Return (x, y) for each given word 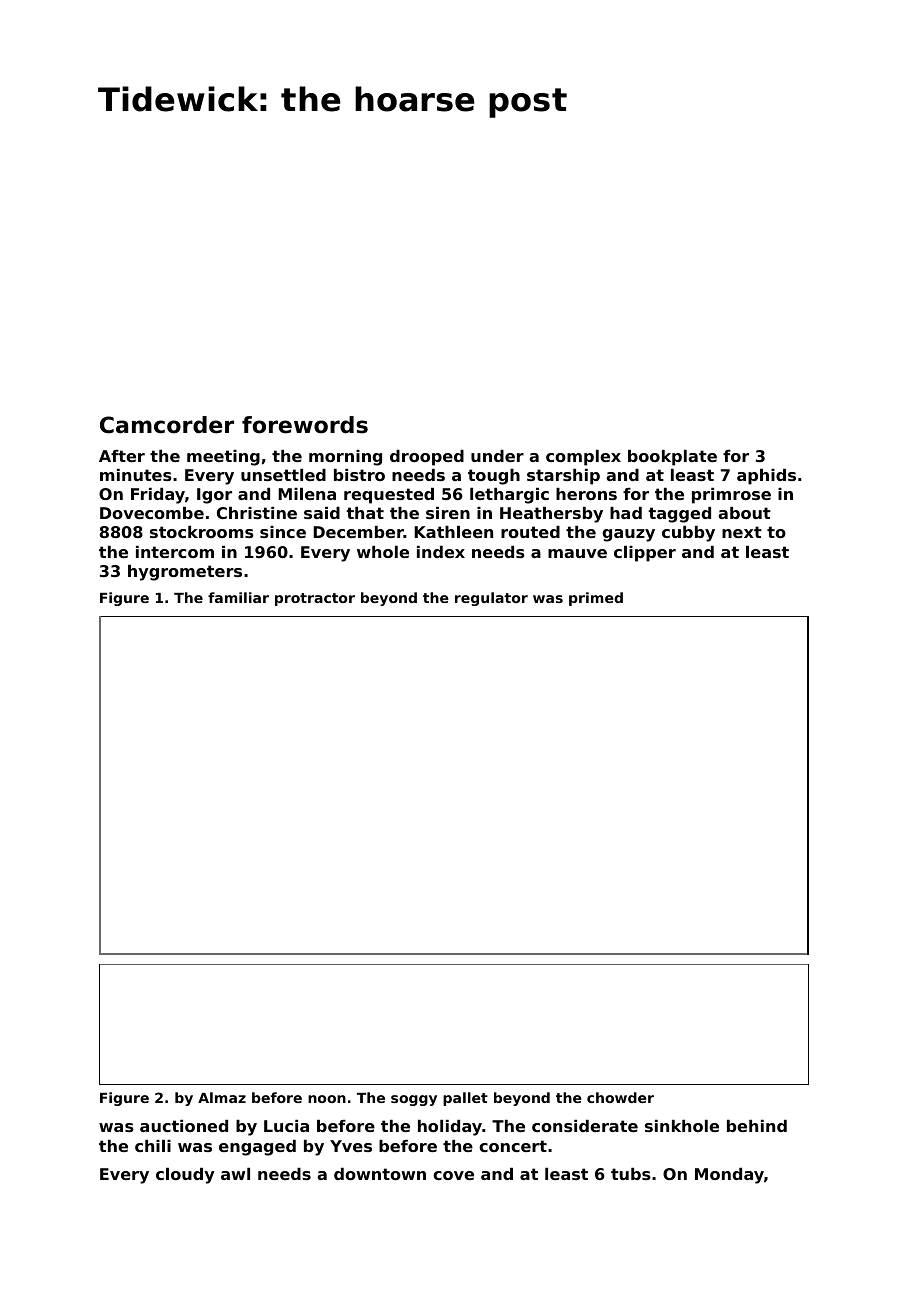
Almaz (222, 1097)
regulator (491, 599)
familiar (238, 597)
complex (583, 458)
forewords (305, 425)
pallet (465, 1099)
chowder (620, 1097)
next (742, 532)
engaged (257, 1148)
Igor (214, 496)
